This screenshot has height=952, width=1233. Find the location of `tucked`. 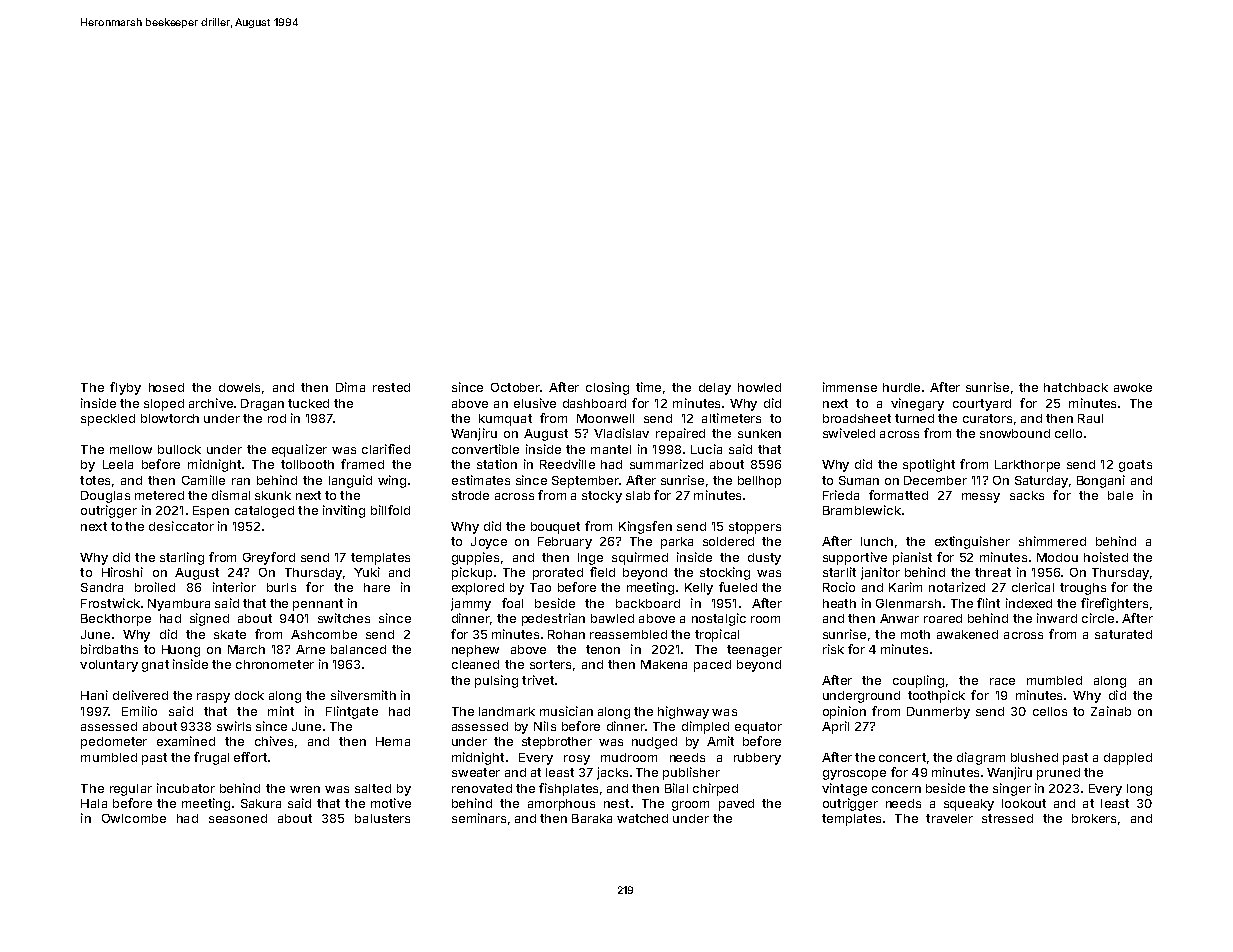

tucked is located at coordinates (308, 403).
